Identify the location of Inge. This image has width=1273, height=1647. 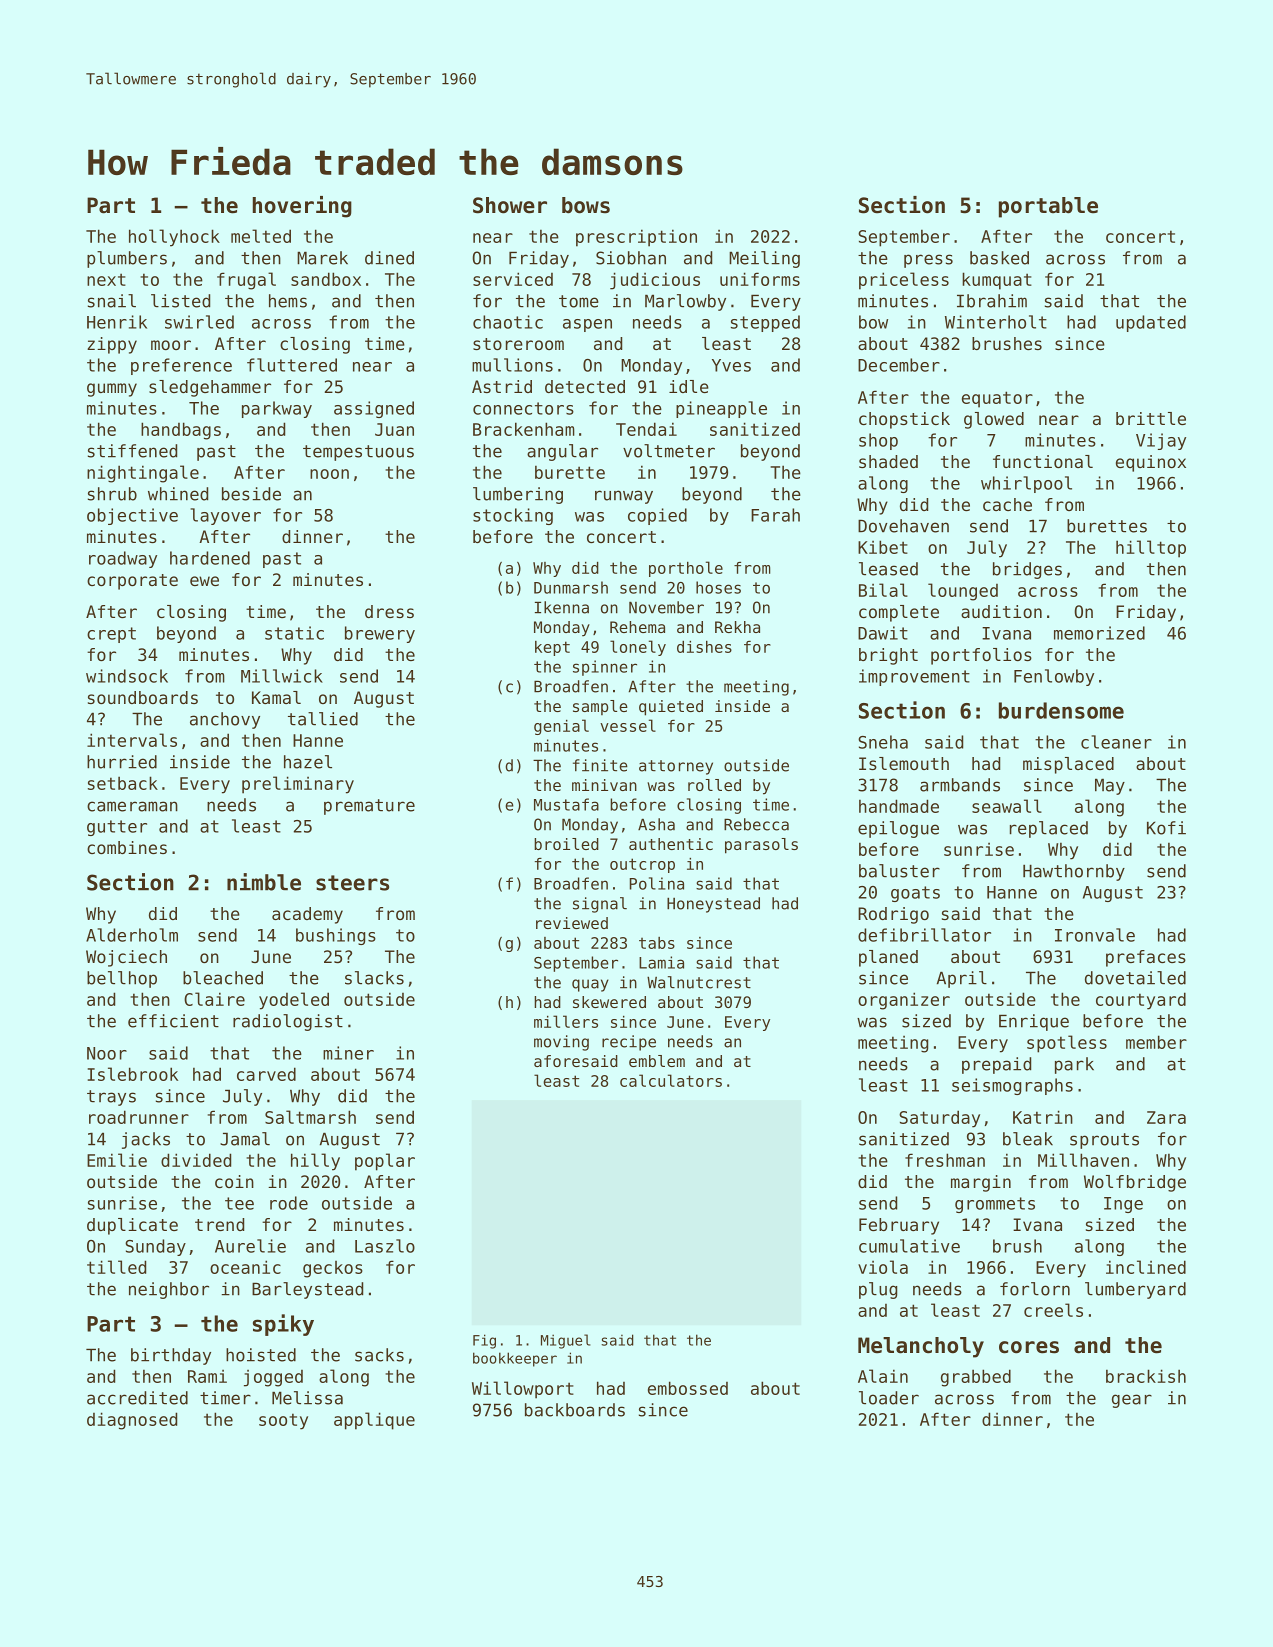
(1123, 1205).
